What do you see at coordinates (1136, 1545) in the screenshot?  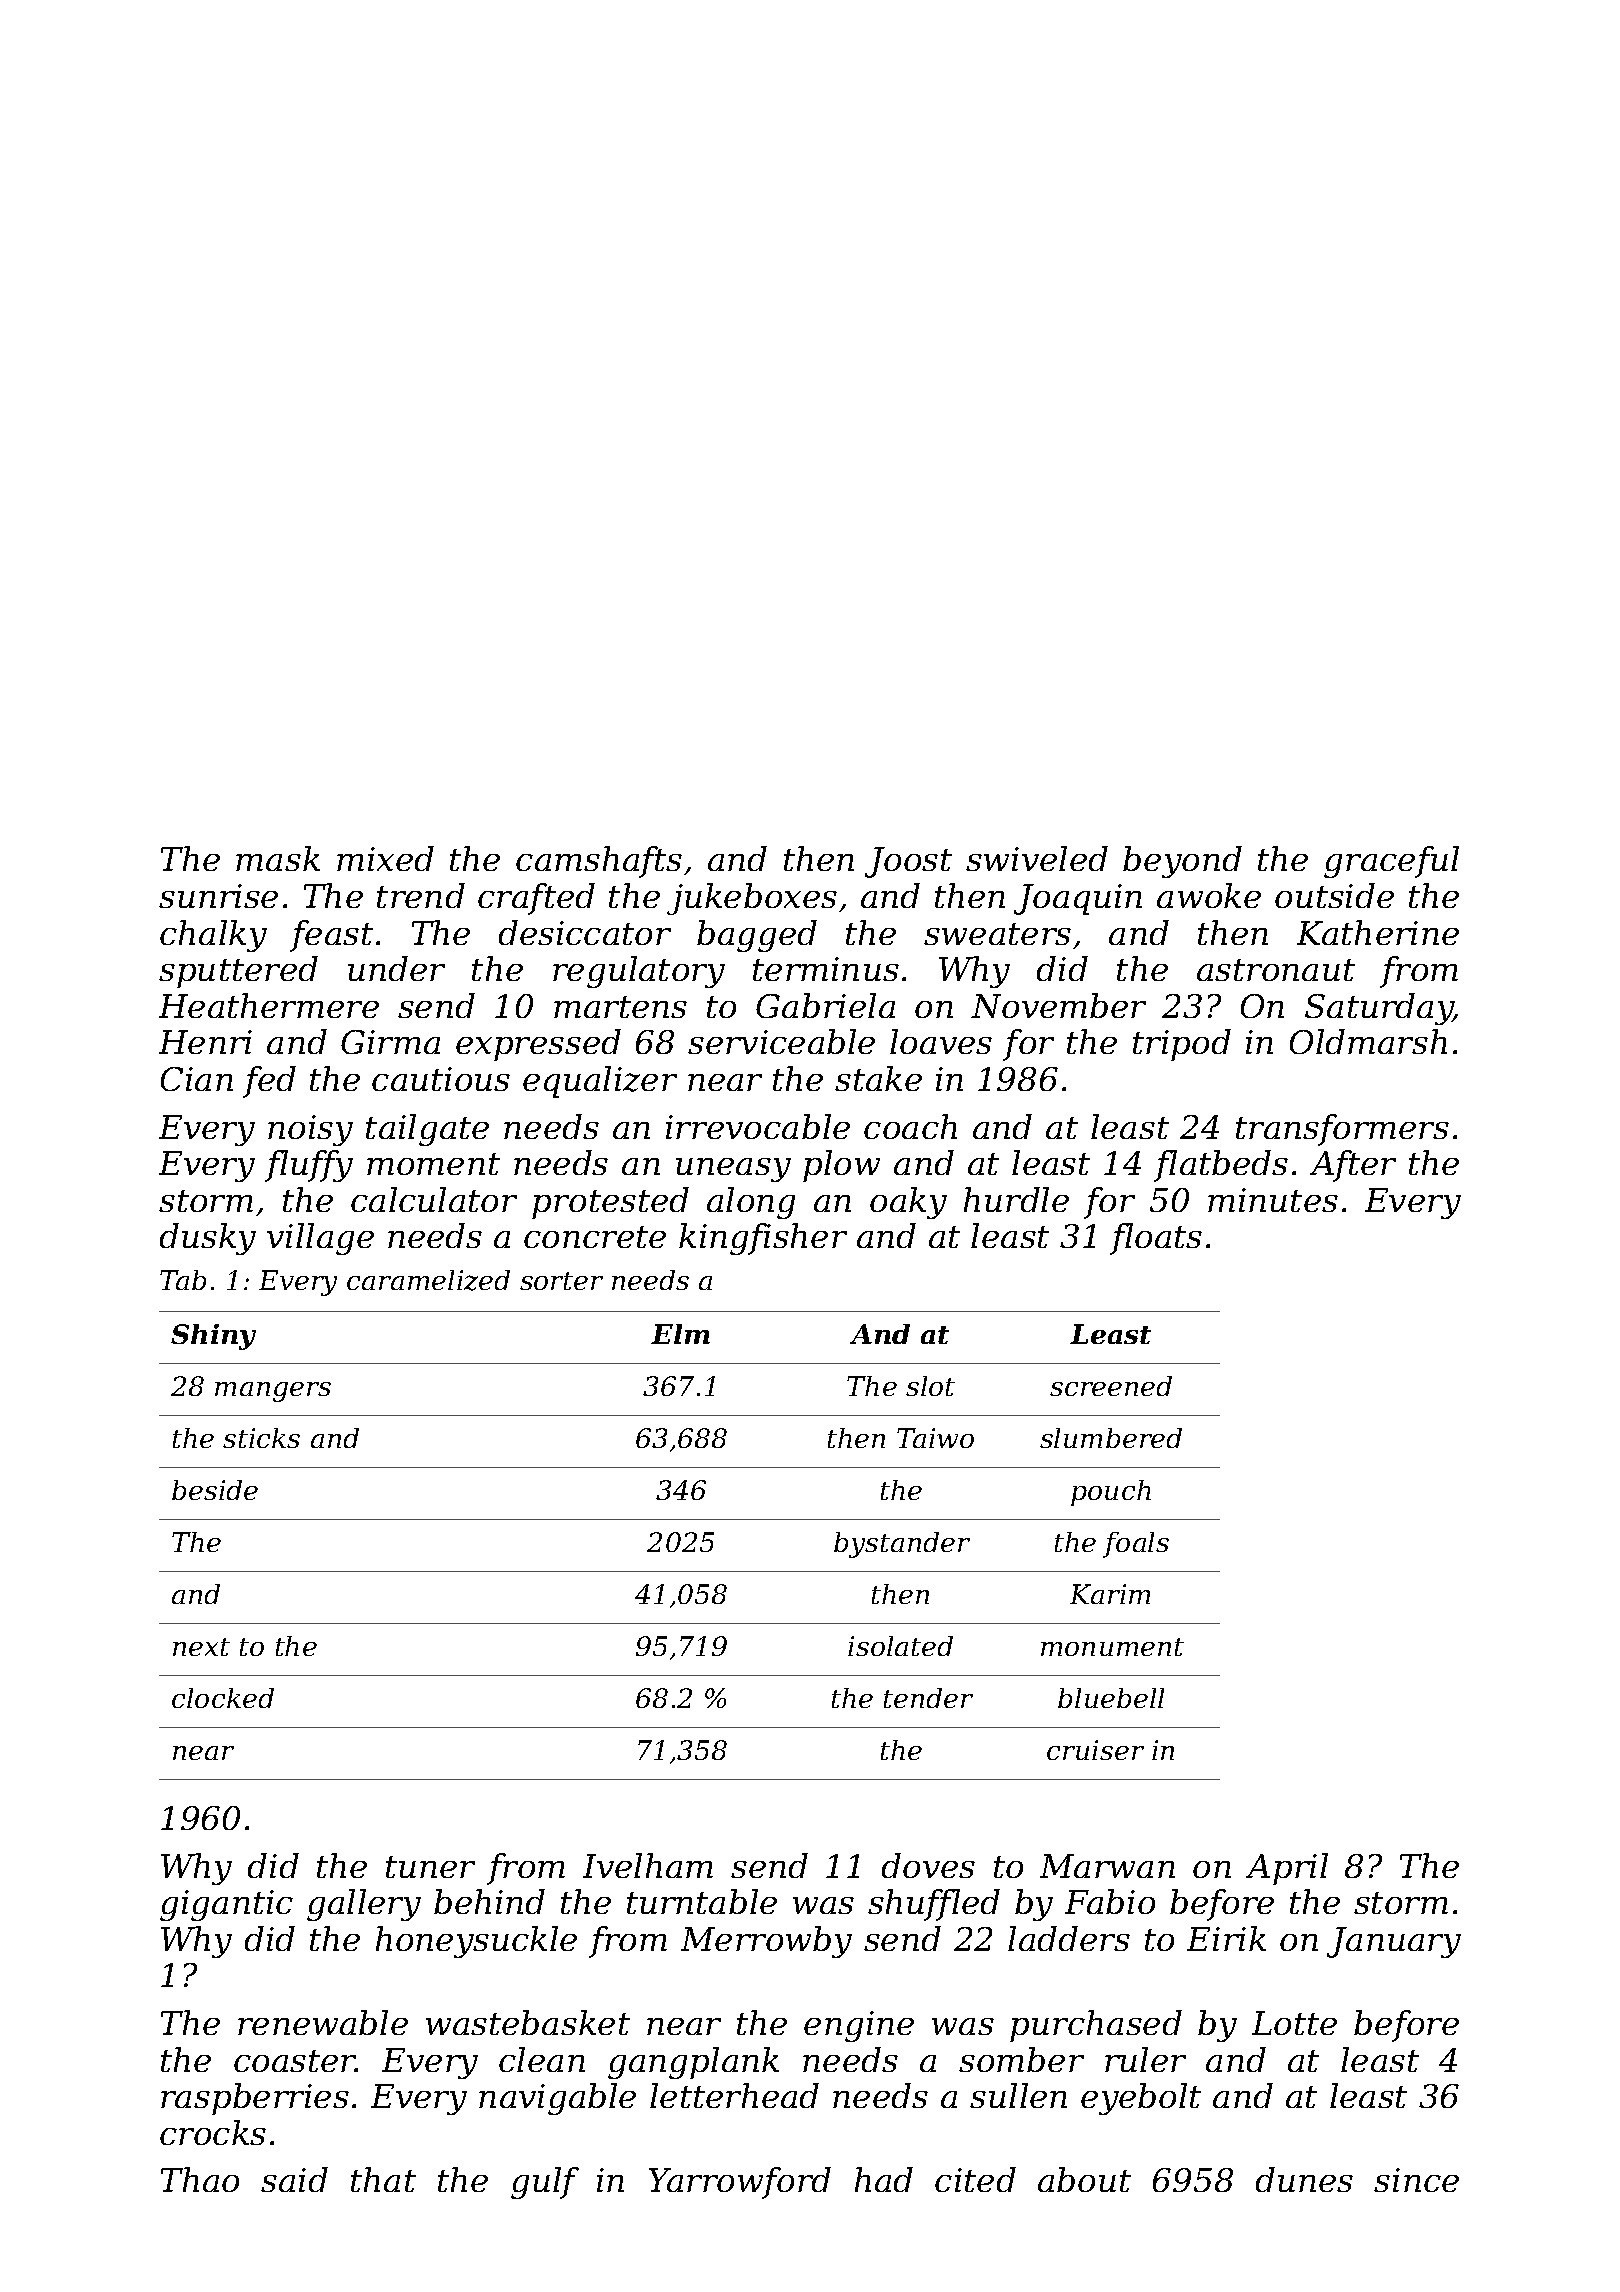 I see `foals` at bounding box center [1136, 1545].
